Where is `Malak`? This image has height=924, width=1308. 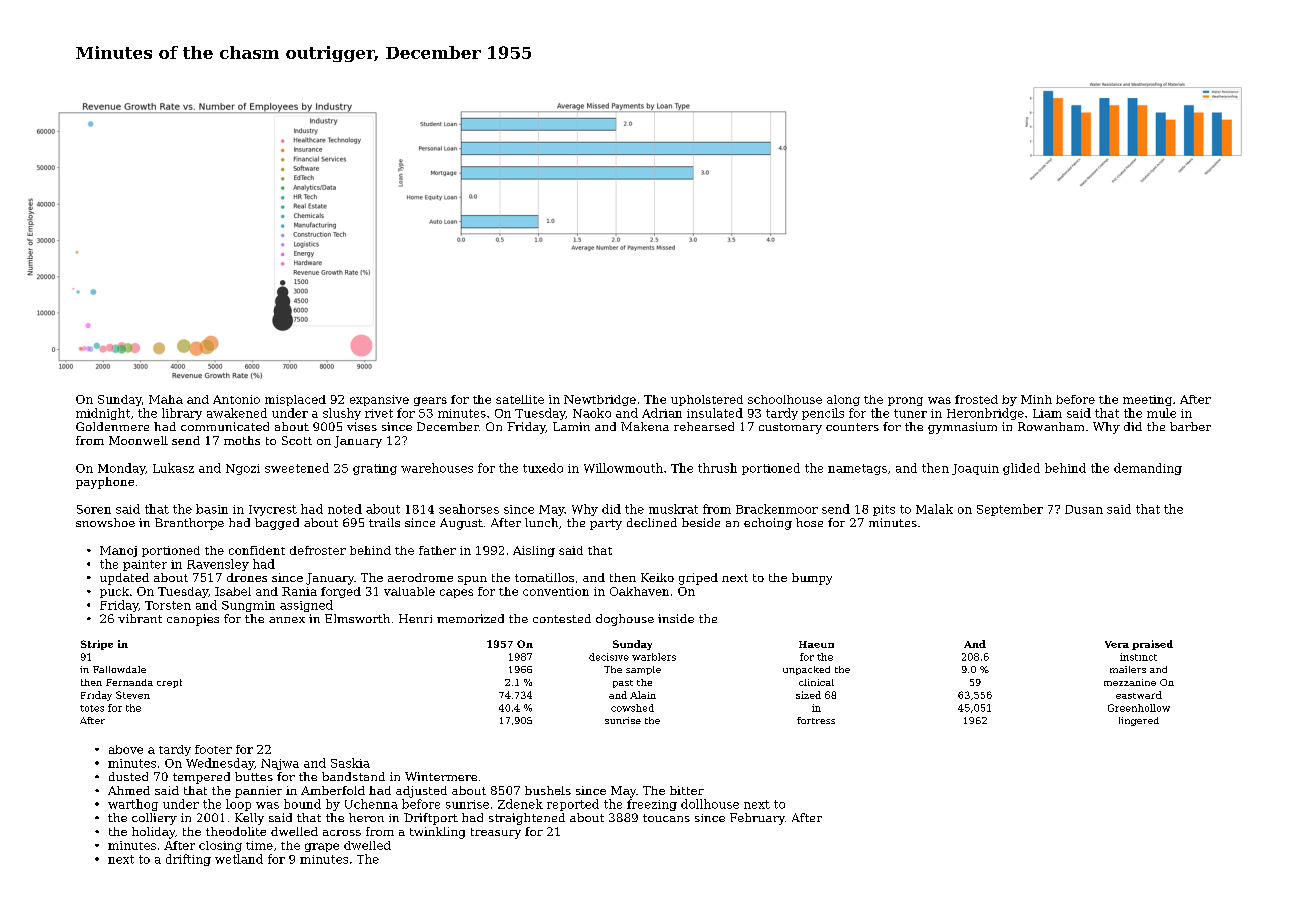 Malak is located at coordinates (934, 509).
